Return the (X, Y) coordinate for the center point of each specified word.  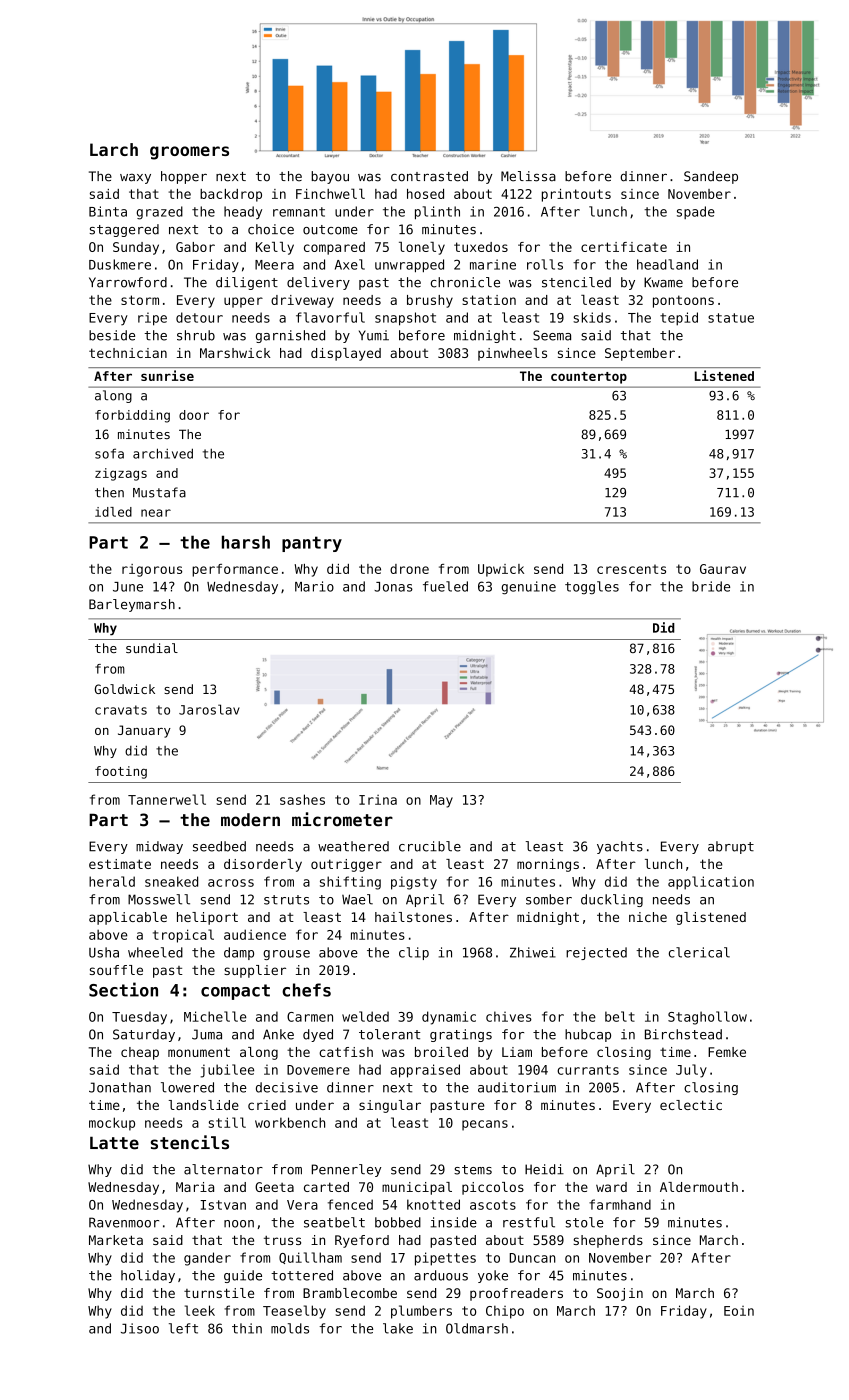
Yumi (374, 335)
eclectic (691, 1105)
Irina (378, 800)
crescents (631, 569)
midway (159, 847)
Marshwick (235, 353)
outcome (330, 230)
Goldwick (125, 689)
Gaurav (723, 569)
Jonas (393, 587)
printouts (576, 195)
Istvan (223, 1205)
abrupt (731, 847)
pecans (485, 1125)
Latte (114, 1143)
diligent (247, 283)
